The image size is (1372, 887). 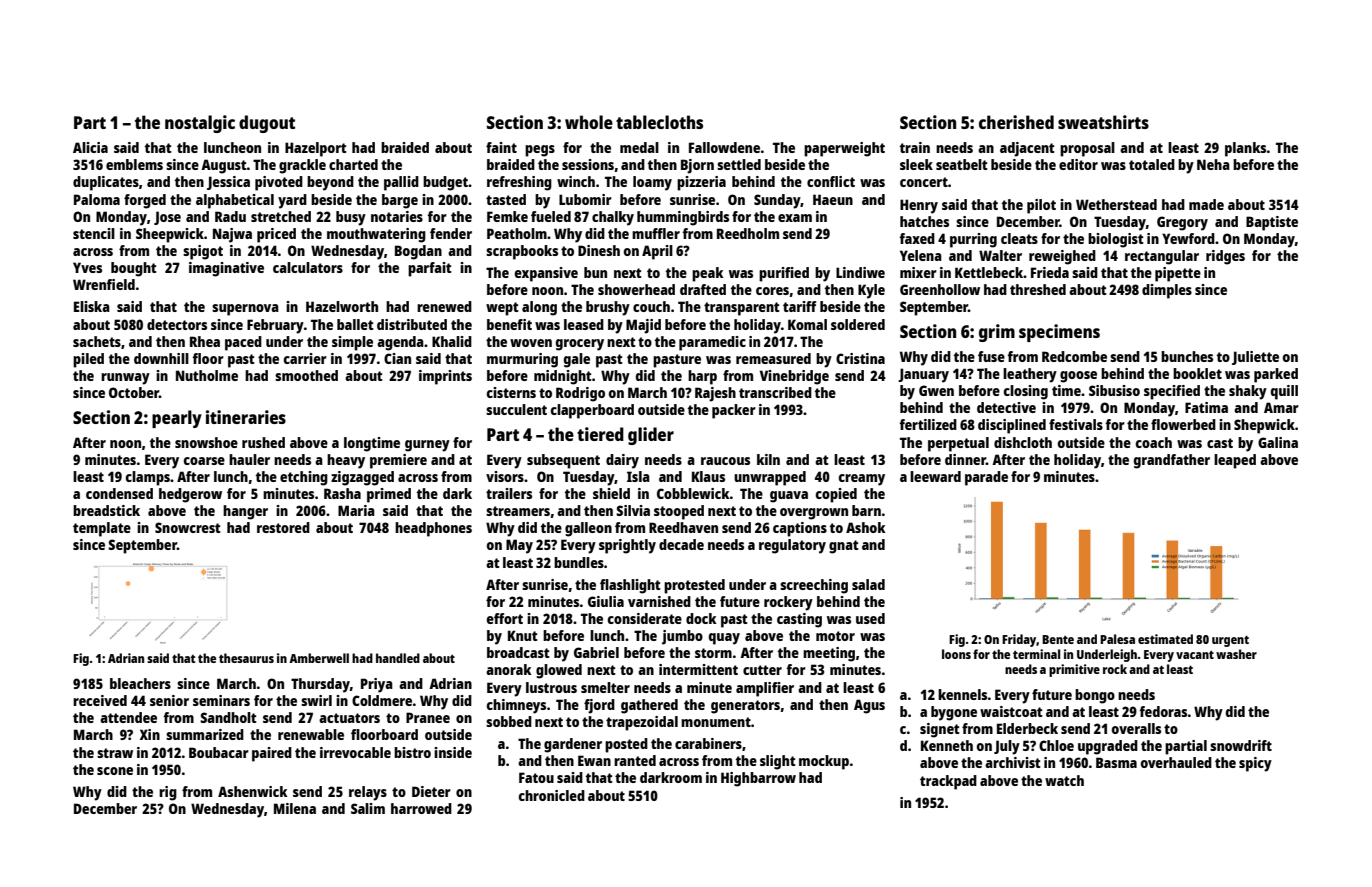 What do you see at coordinates (1103, 122) in the document?
I see `sweatshirts` at bounding box center [1103, 122].
